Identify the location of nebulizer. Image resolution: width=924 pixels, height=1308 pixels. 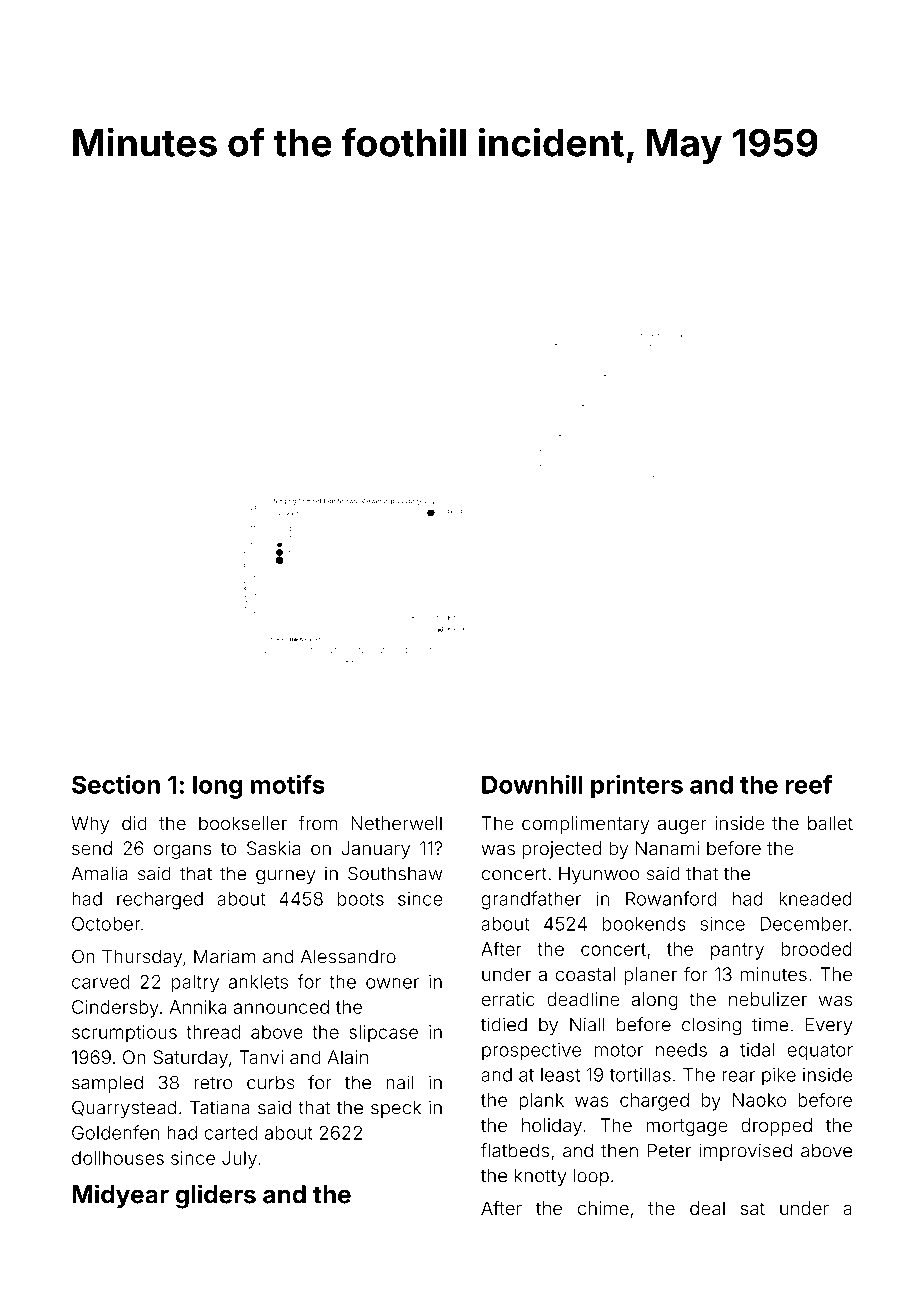
(768, 999).
